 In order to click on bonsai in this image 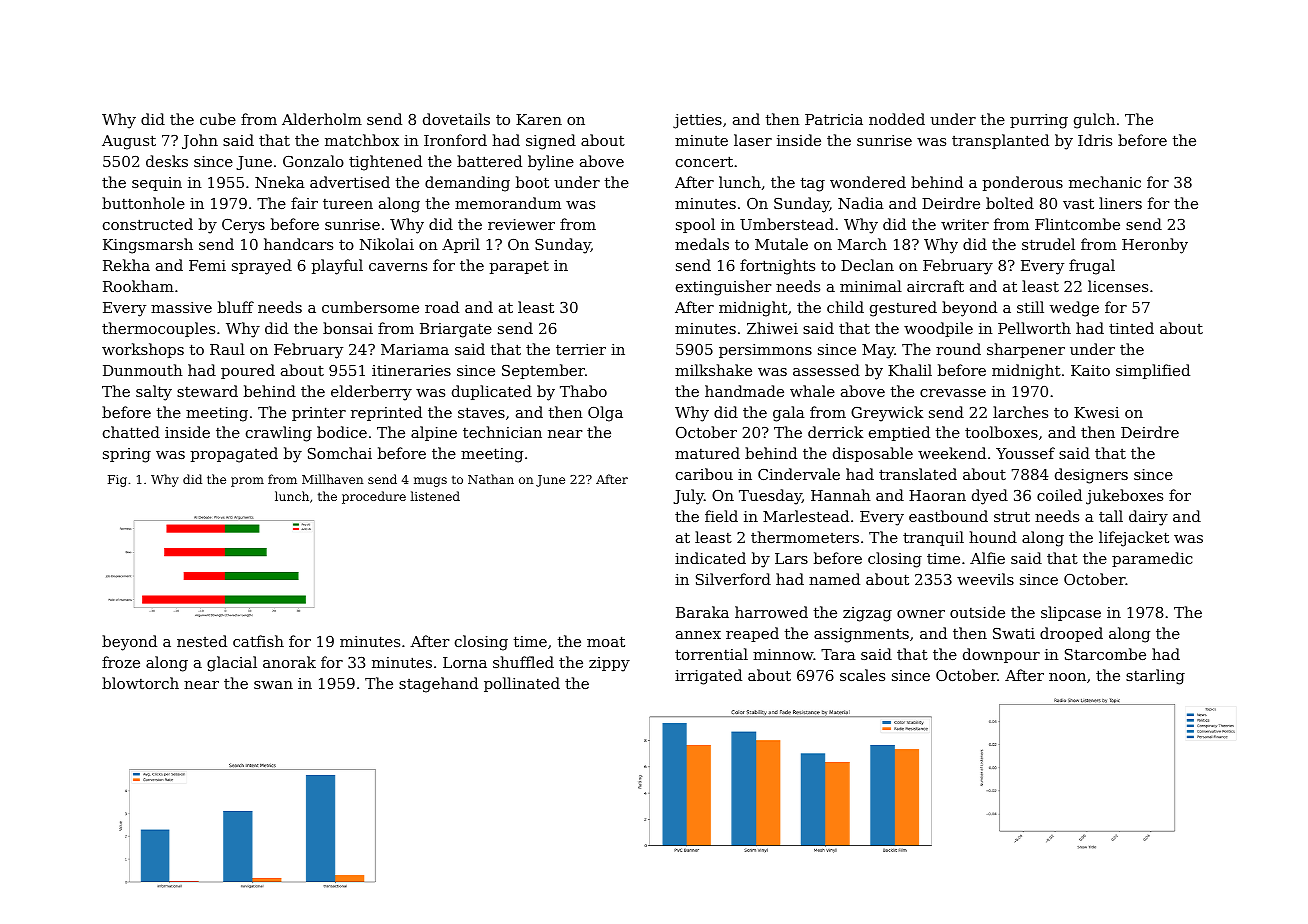, I will do `click(348, 328)`.
